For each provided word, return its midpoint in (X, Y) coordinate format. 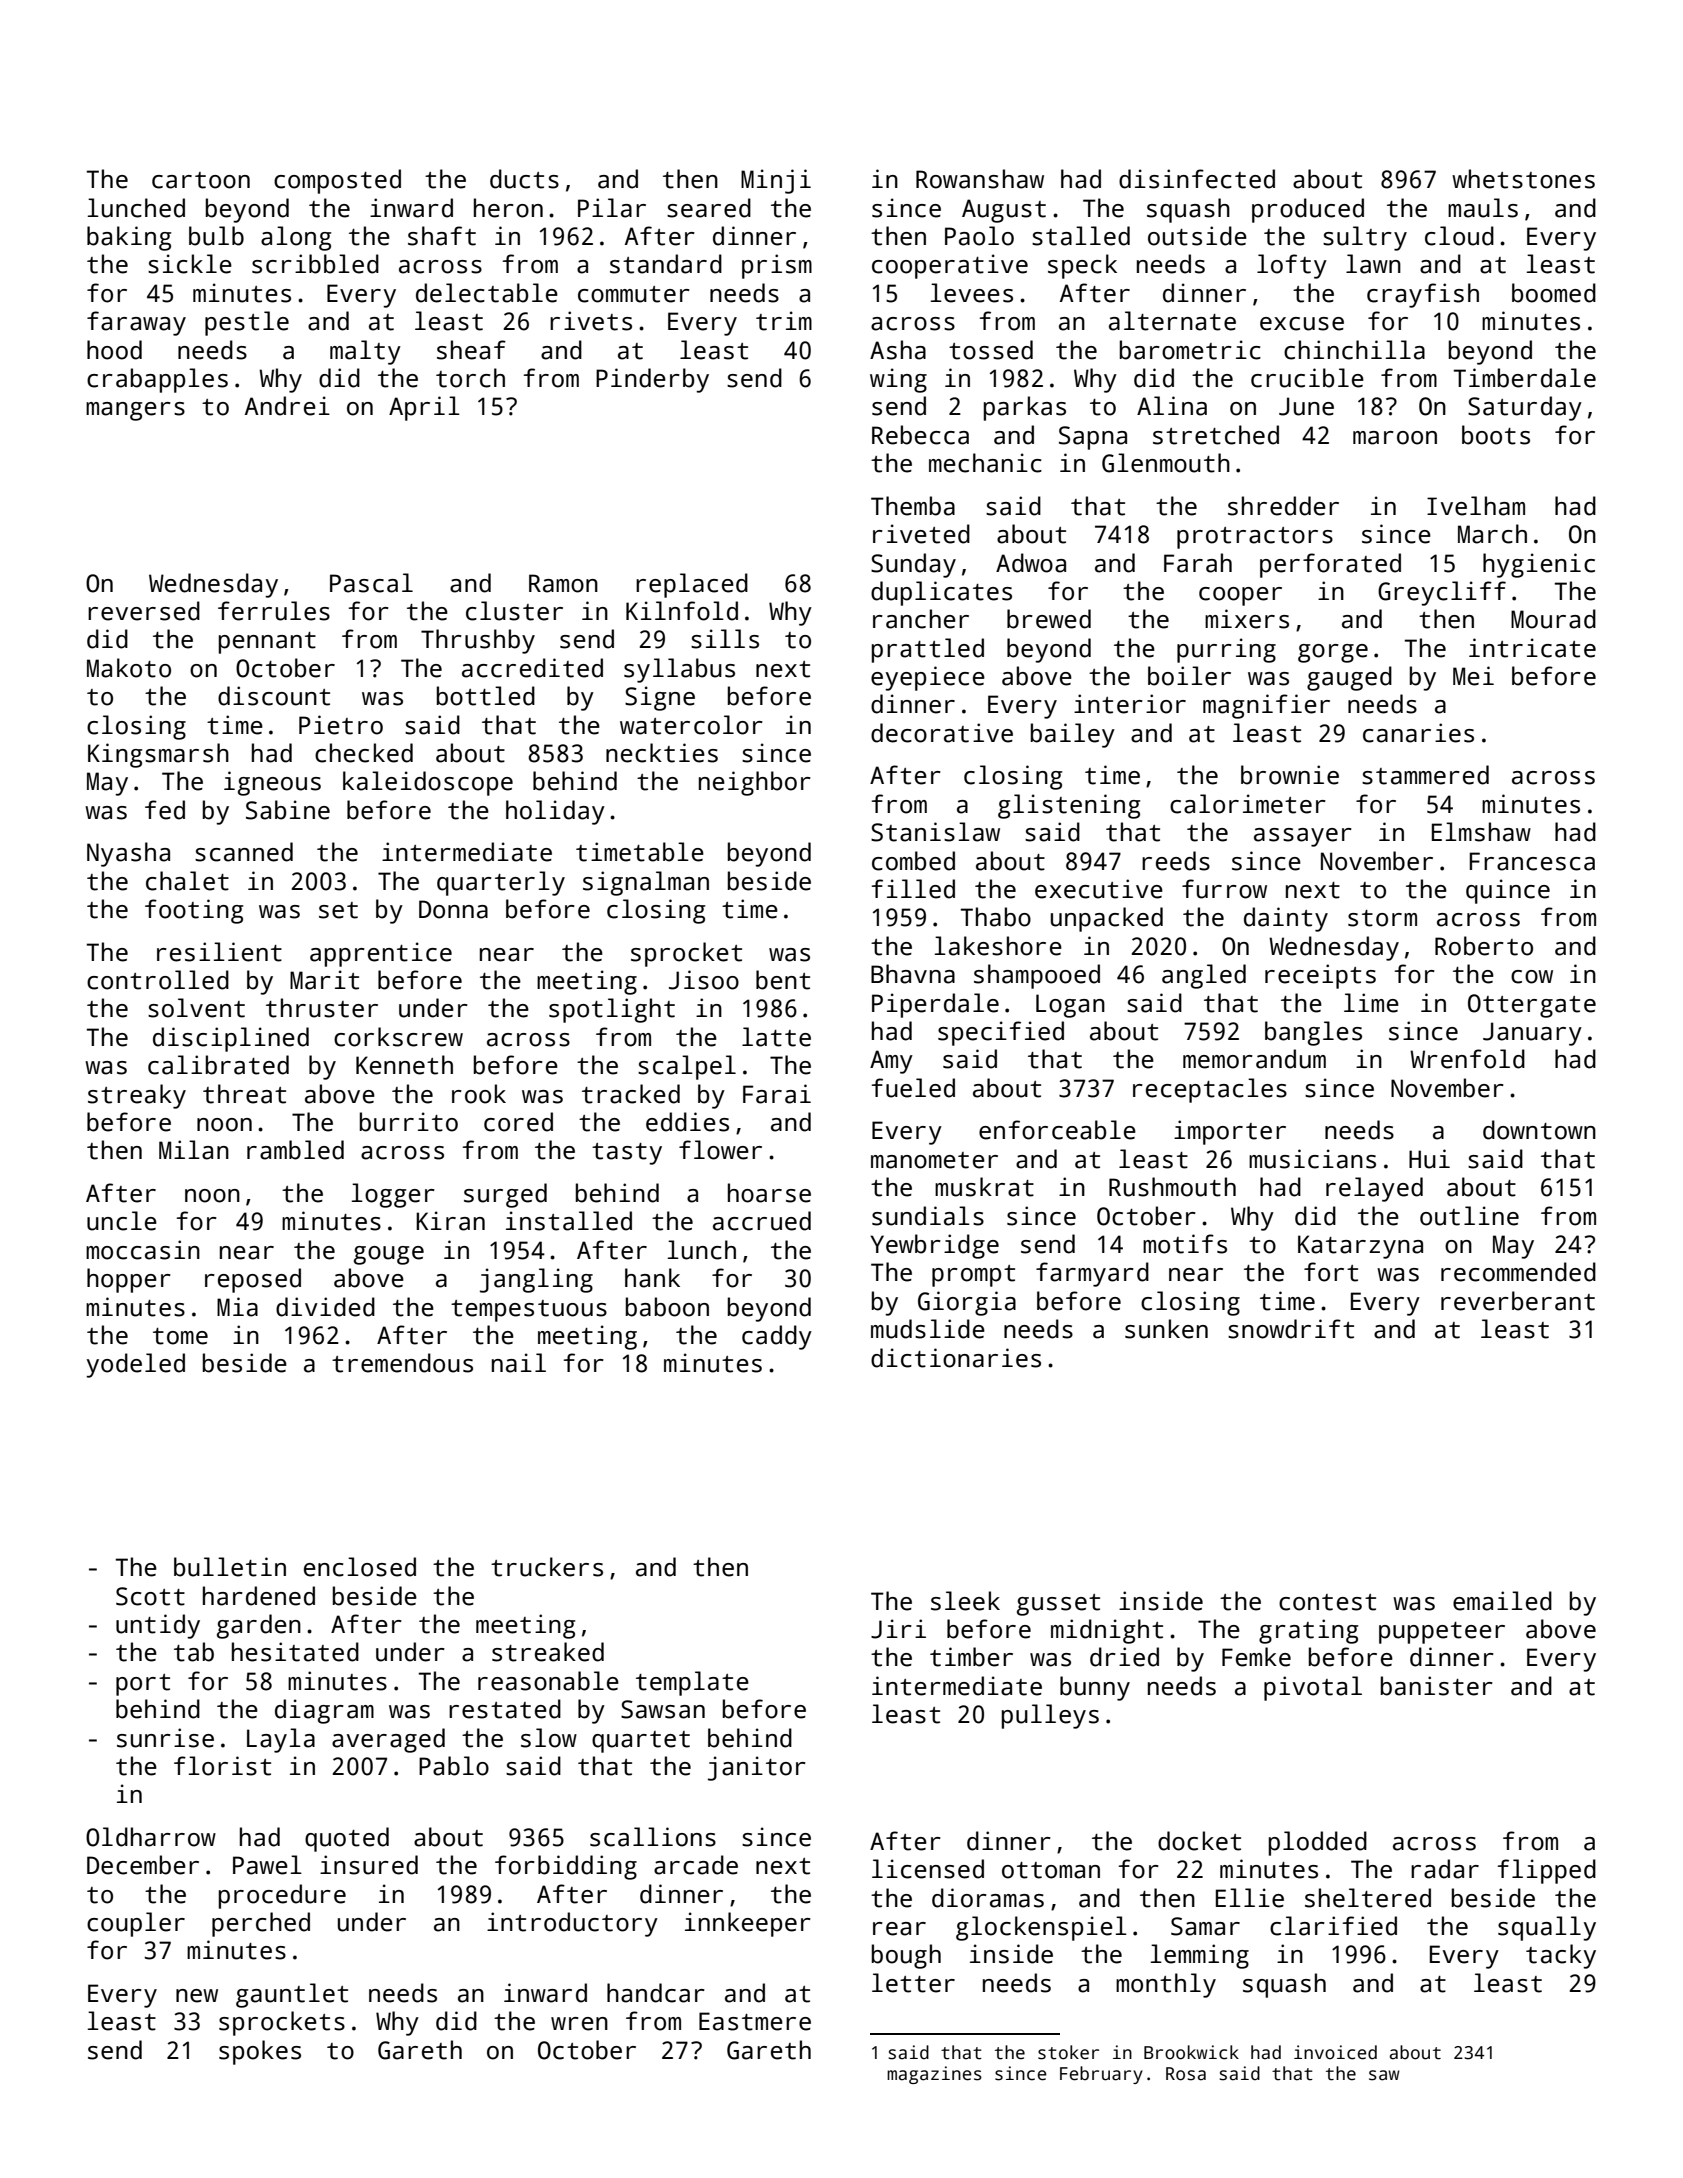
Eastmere (755, 2021)
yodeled (135, 1365)
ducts (524, 179)
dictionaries (956, 1358)
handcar (656, 1993)
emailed (1502, 1601)
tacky (1561, 1956)
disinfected (1197, 179)
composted (337, 181)
